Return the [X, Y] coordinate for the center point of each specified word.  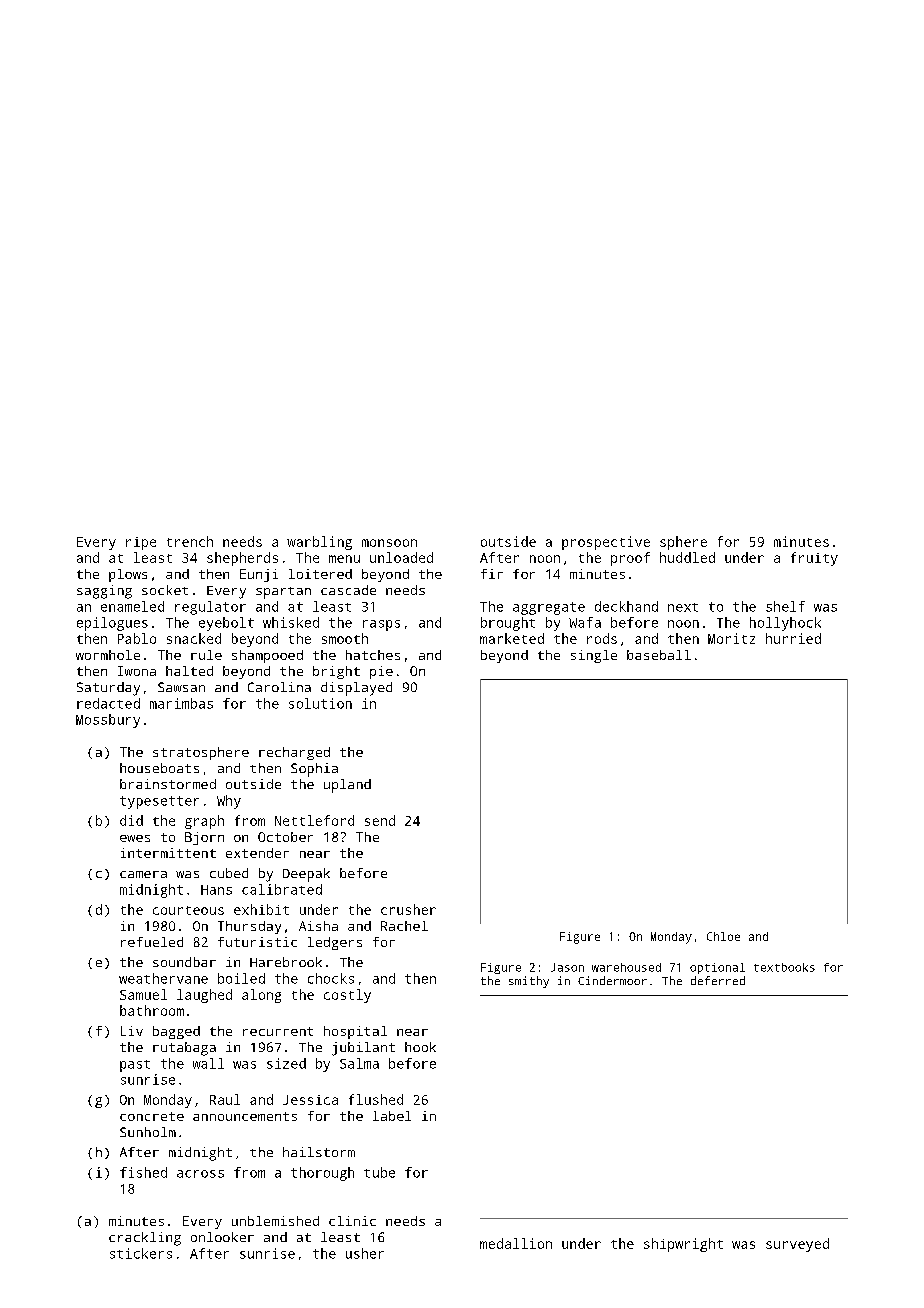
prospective [606, 543]
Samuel [143, 994]
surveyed [797, 1245]
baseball [659, 655]
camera [143, 874]
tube [379, 1172]
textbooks [784, 967]
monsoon [389, 543]
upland [347, 786]
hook [420, 1047]
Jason [567, 967]
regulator [210, 608]
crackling [145, 1239]
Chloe [723, 936]
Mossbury [108, 721]
